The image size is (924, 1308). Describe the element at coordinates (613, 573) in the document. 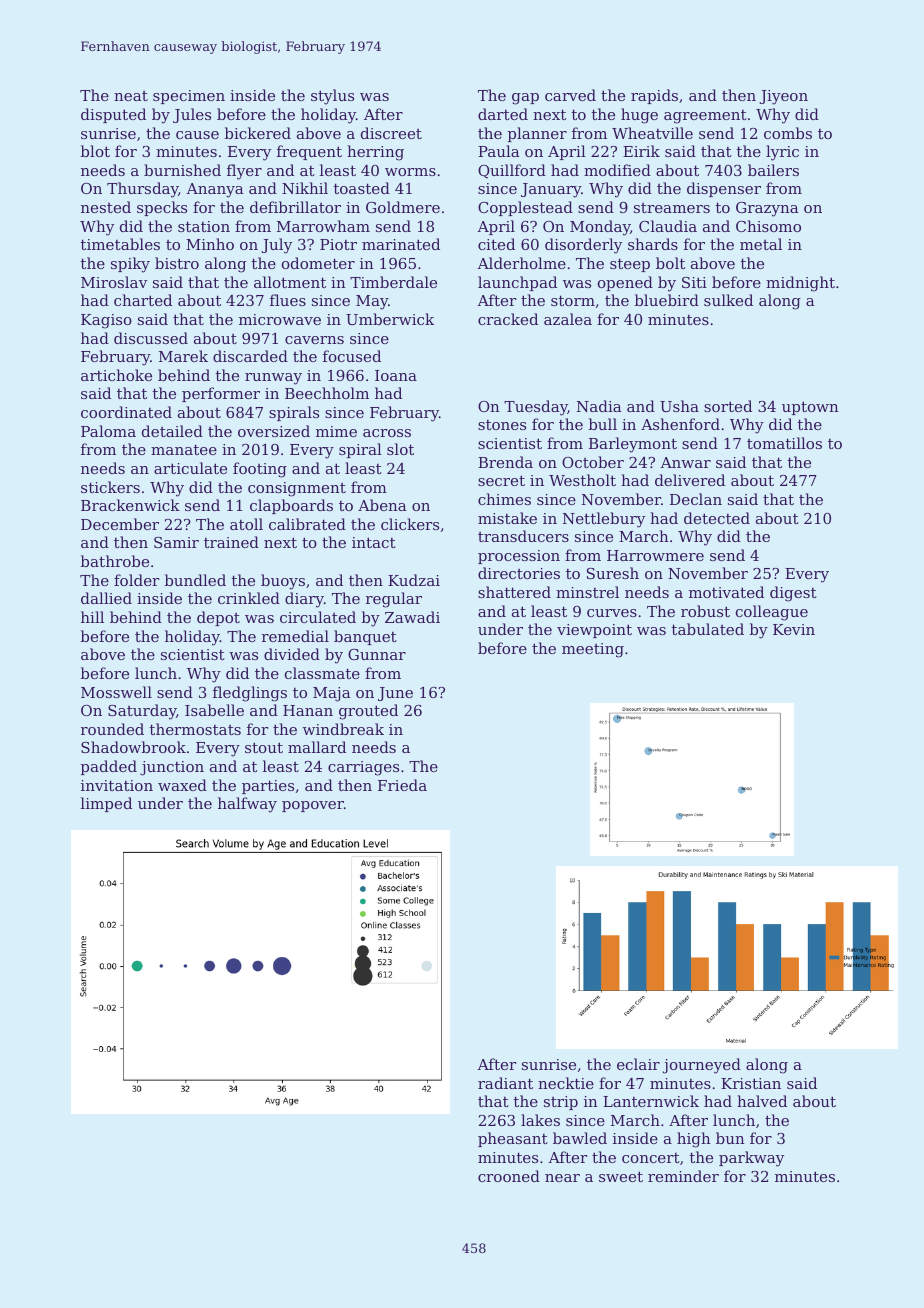

I see `Suresh` at that location.
